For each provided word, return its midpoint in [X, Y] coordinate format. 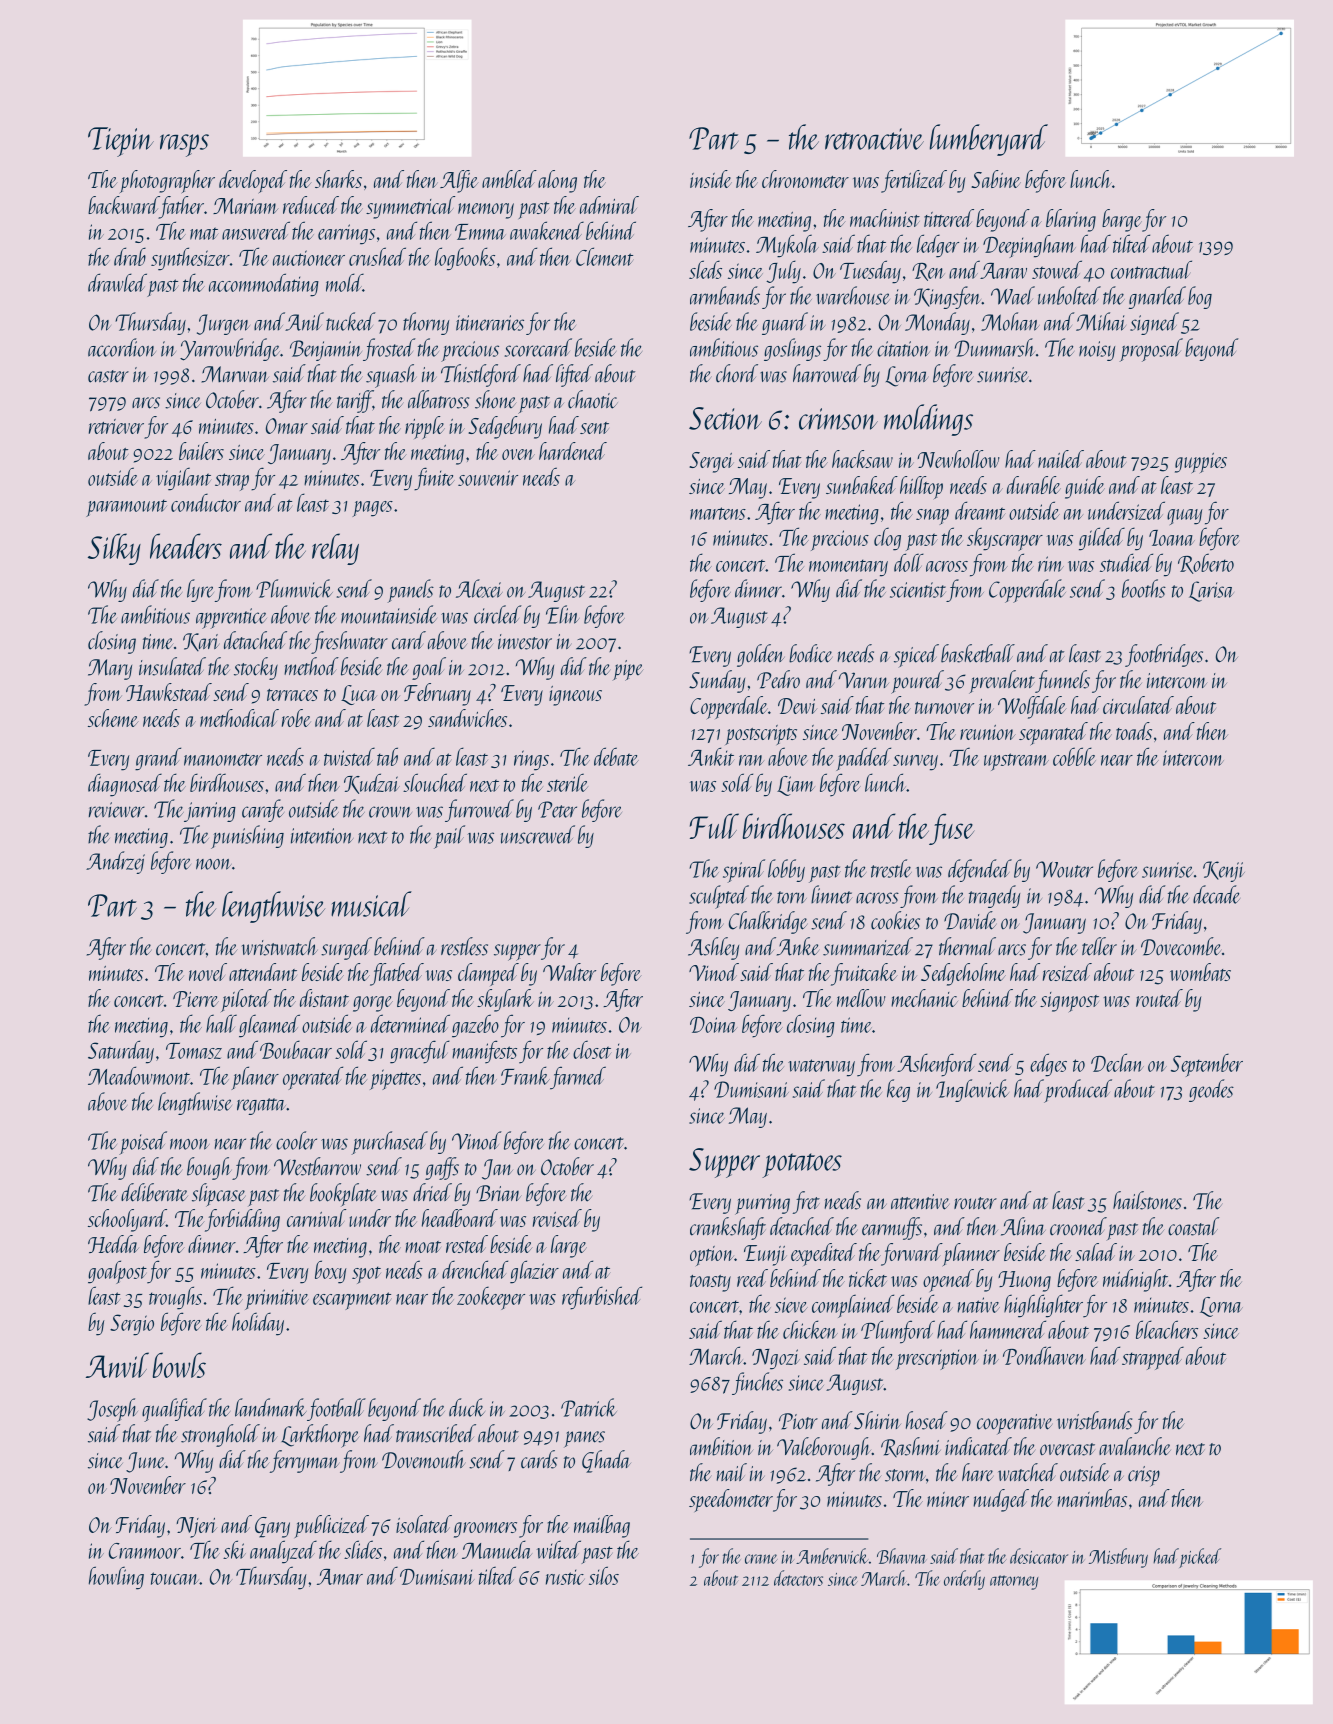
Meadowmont [139, 1075]
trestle [891, 868]
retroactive [874, 139]
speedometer [731, 1500]
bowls [179, 1365]
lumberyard [989, 140]
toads [1134, 731]
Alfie [459, 181]
